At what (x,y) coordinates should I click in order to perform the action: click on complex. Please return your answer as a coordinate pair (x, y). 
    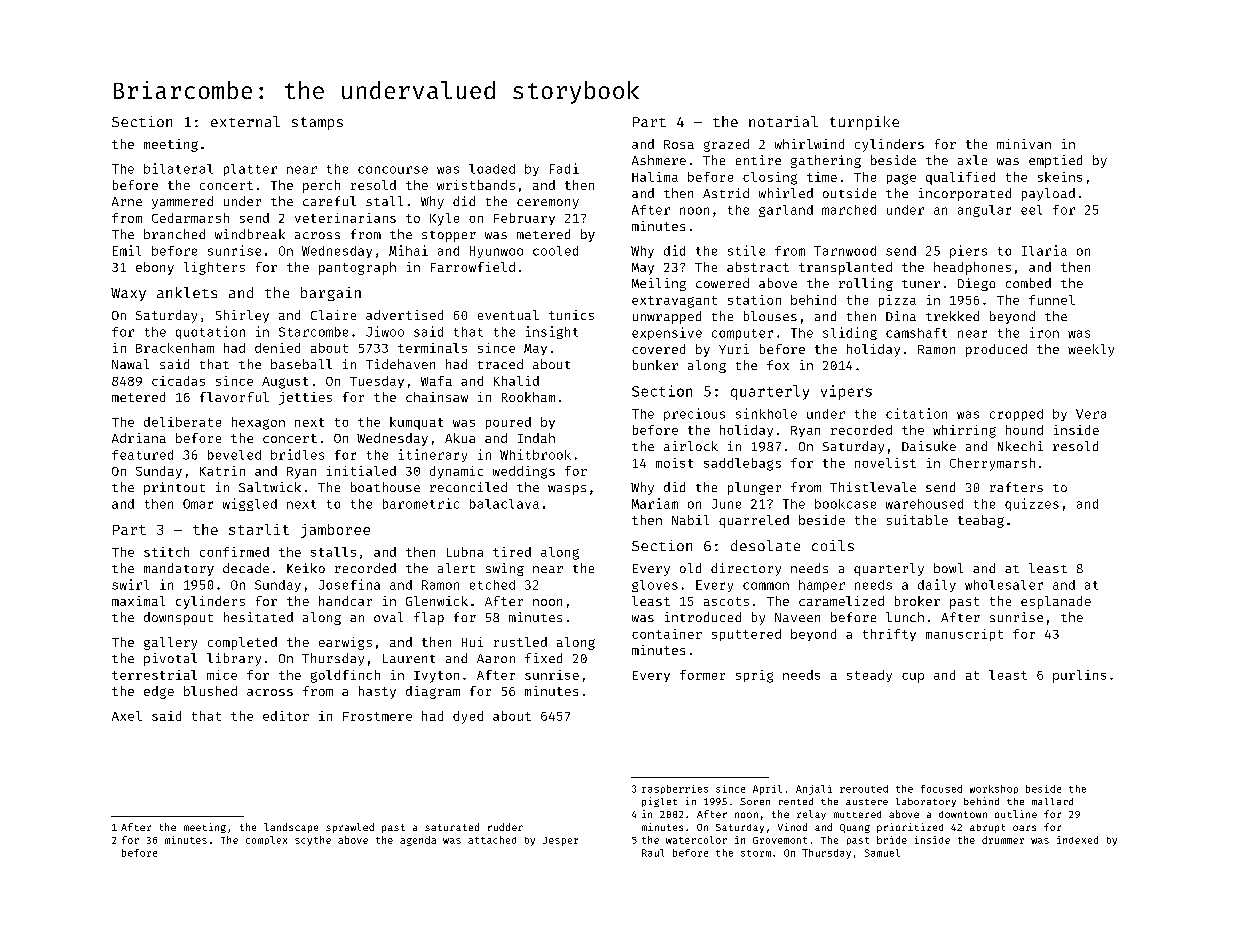
    Looking at the image, I should click on (266, 840).
